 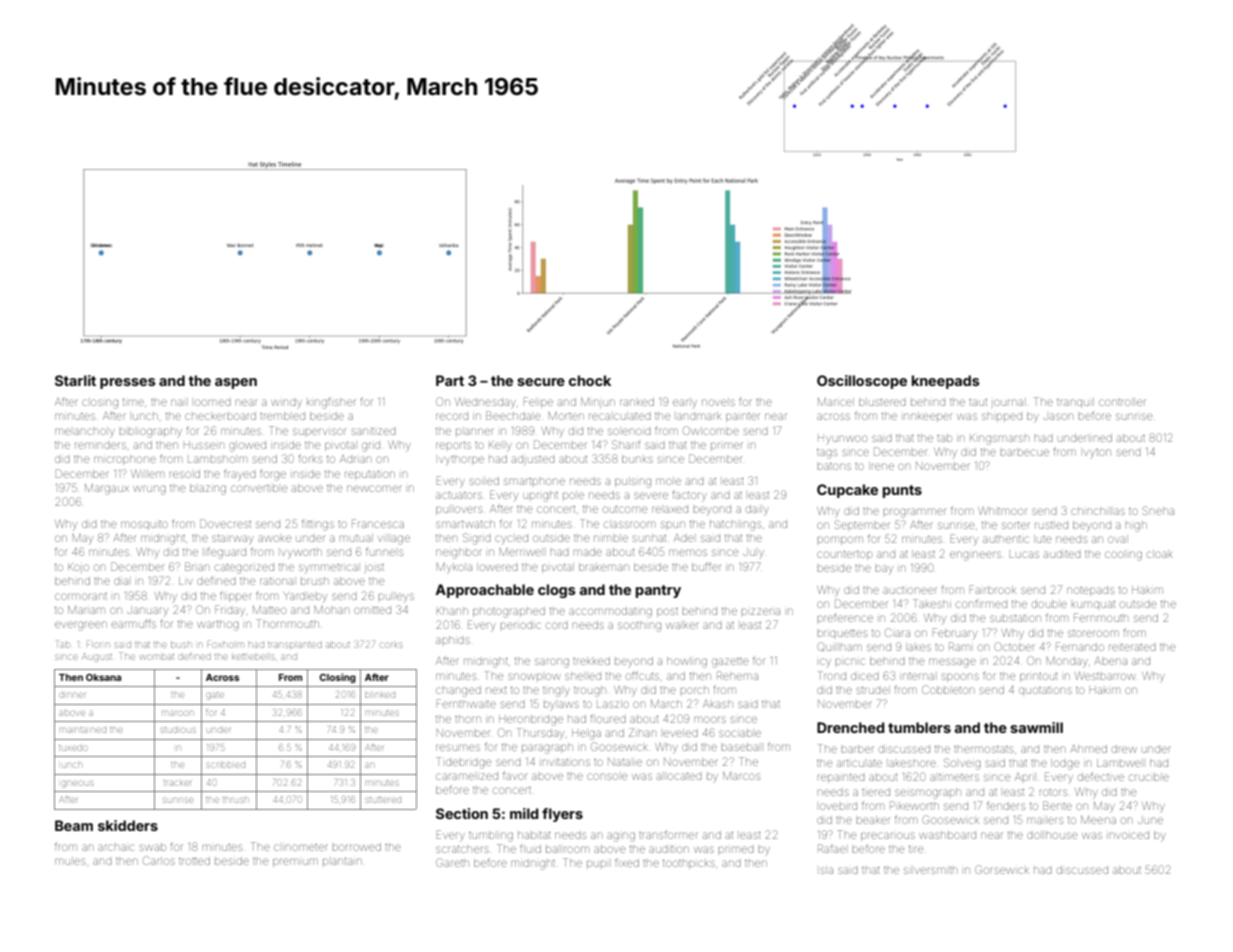 I want to click on newcomer, so click(x=374, y=488).
